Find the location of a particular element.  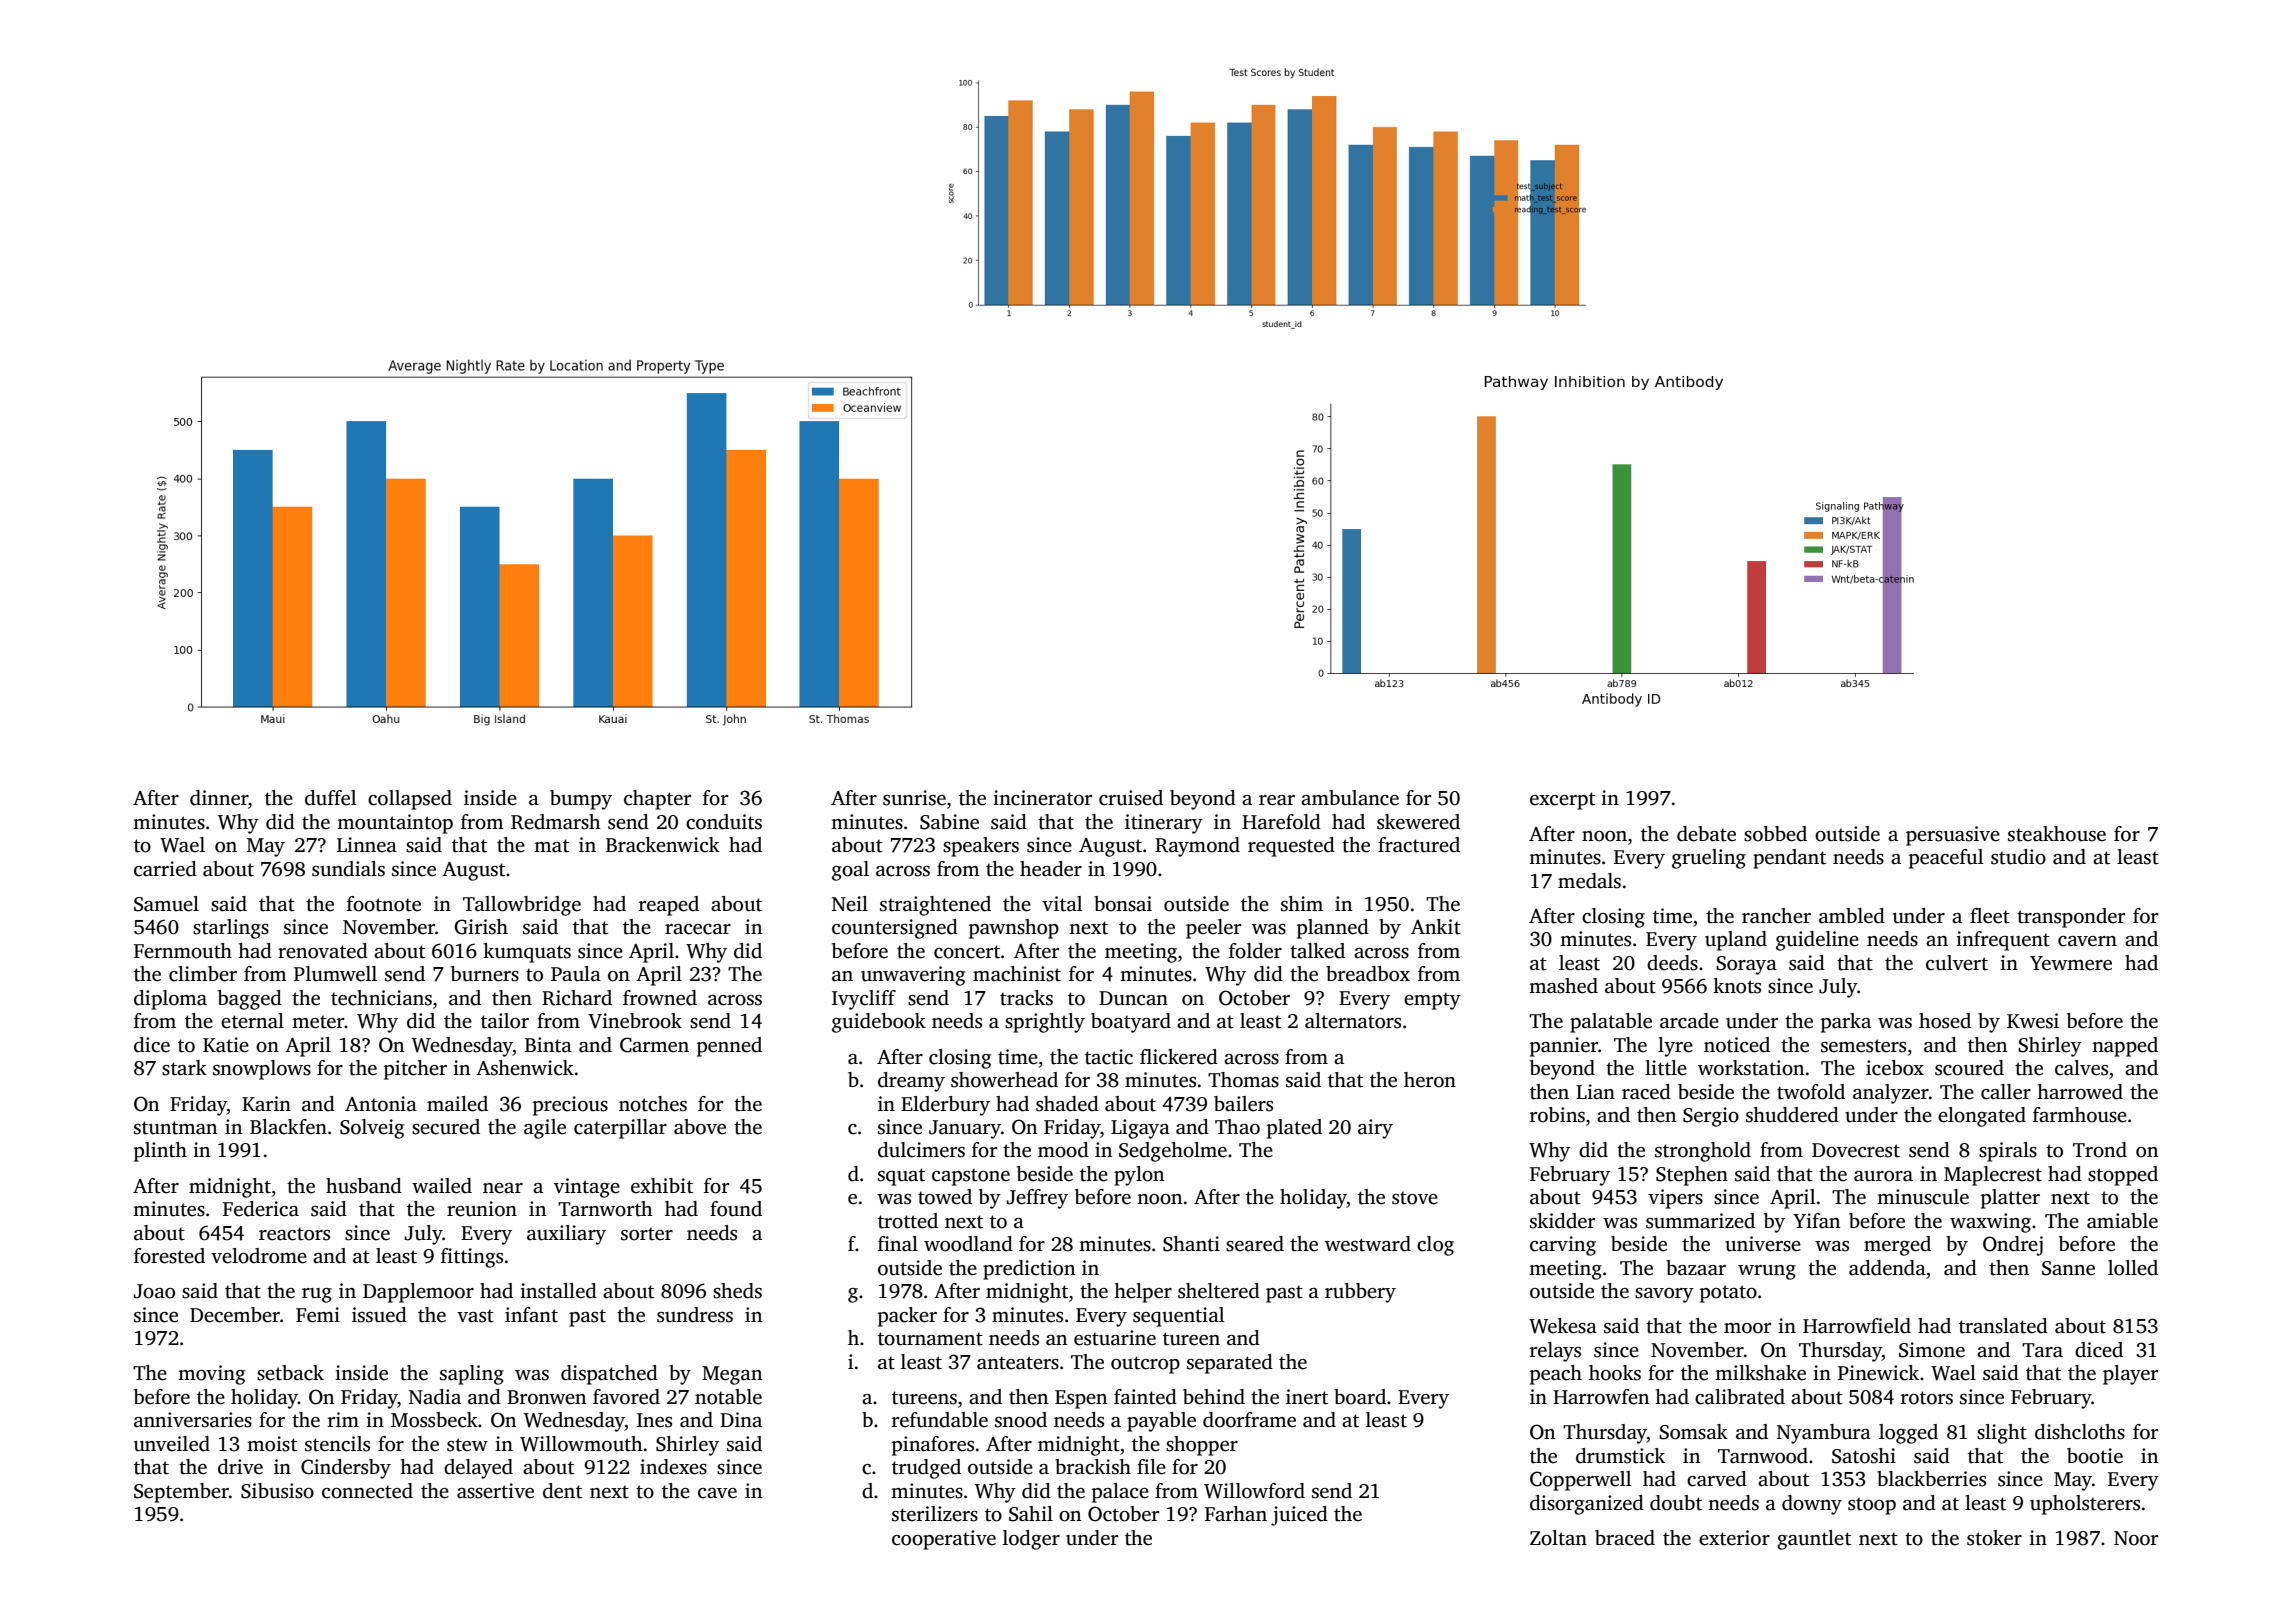

Megan is located at coordinates (732, 1375).
